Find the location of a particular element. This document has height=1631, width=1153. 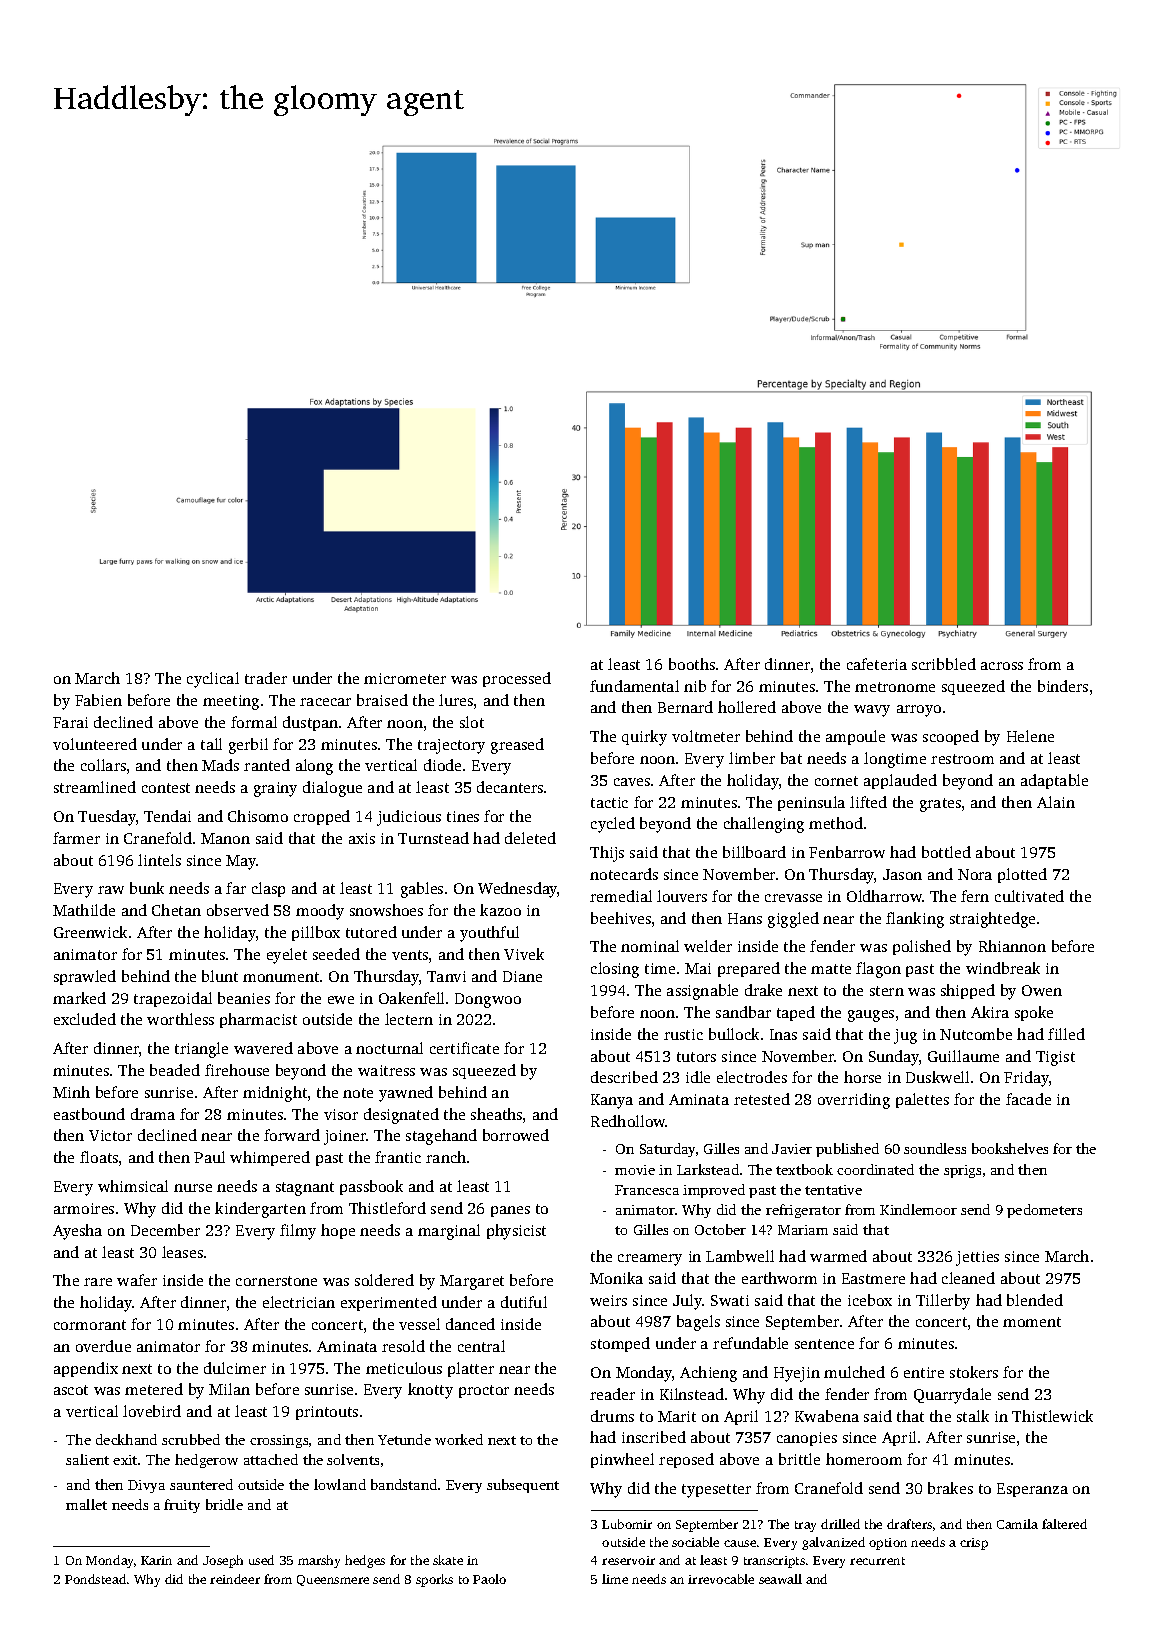

Fabien is located at coordinates (98, 700).
